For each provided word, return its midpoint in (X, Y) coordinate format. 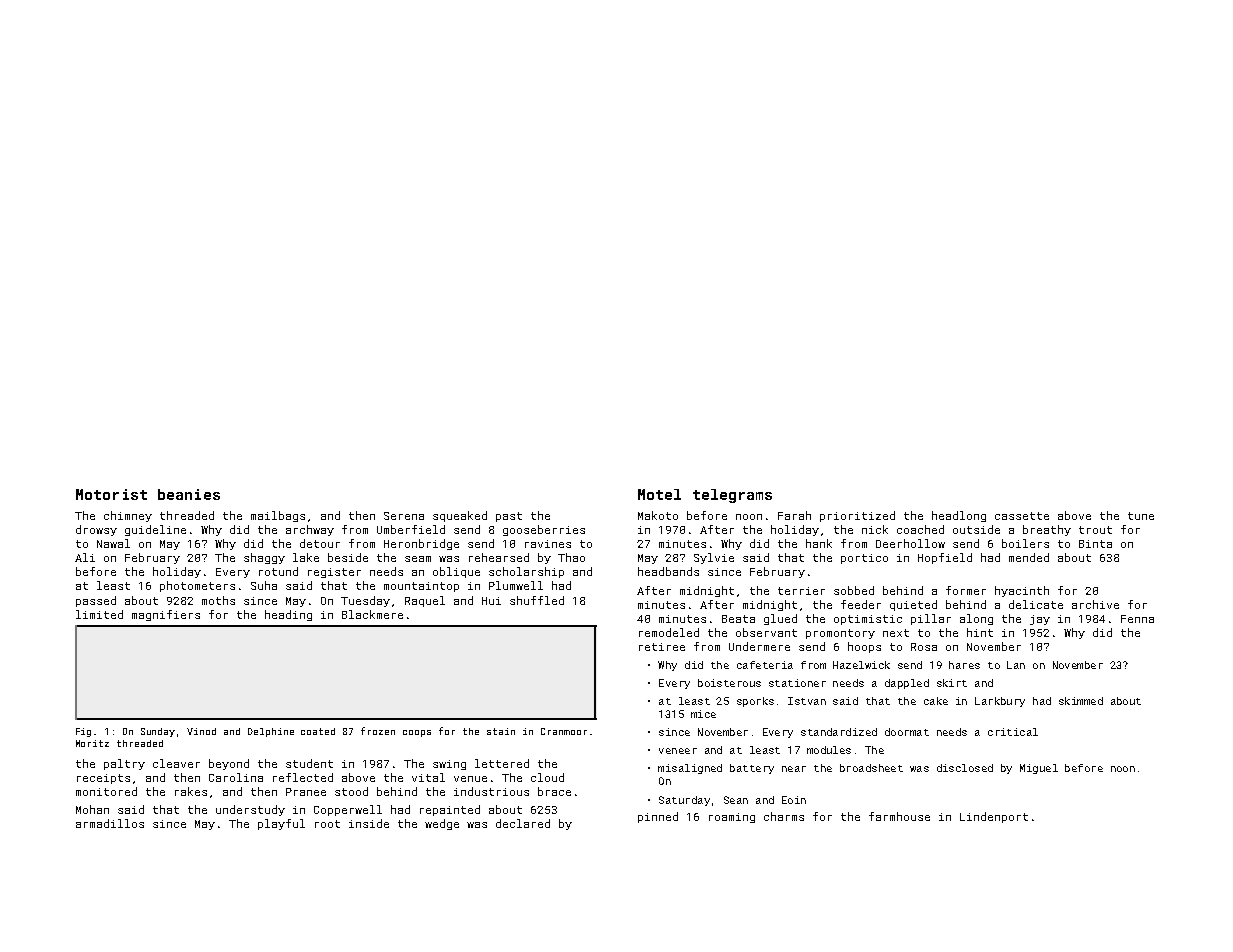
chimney (128, 516)
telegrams (732, 496)
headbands (668, 571)
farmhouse (899, 816)
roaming (732, 818)
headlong (959, 516)
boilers (1025, 543)
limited (99, 614)
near (794, 769)
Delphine (271, 732)
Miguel (1039, 769)
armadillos (110, 823)
